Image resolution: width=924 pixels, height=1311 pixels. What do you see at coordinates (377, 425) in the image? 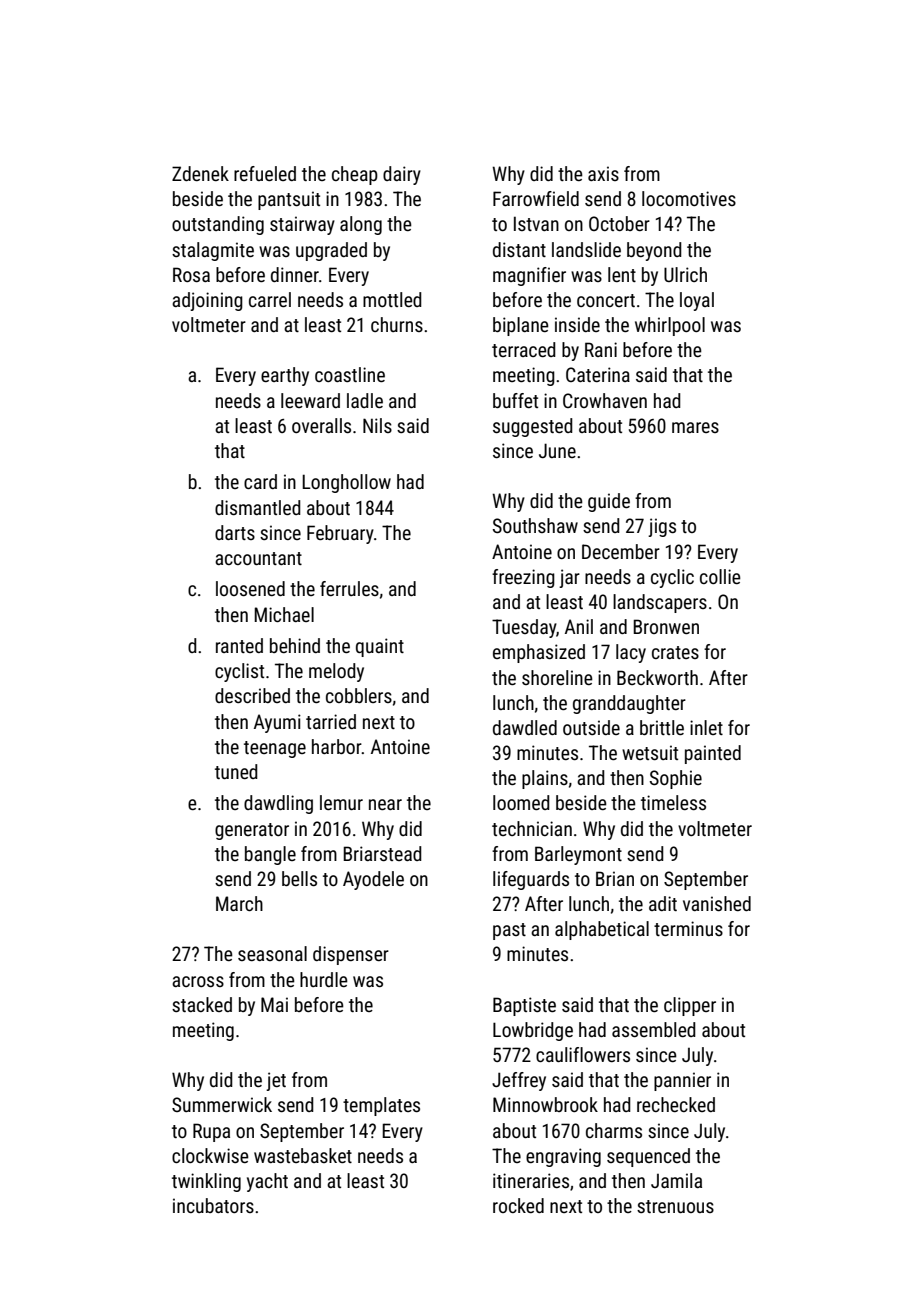
I see `Nils` at bounding box center [377, 425].
